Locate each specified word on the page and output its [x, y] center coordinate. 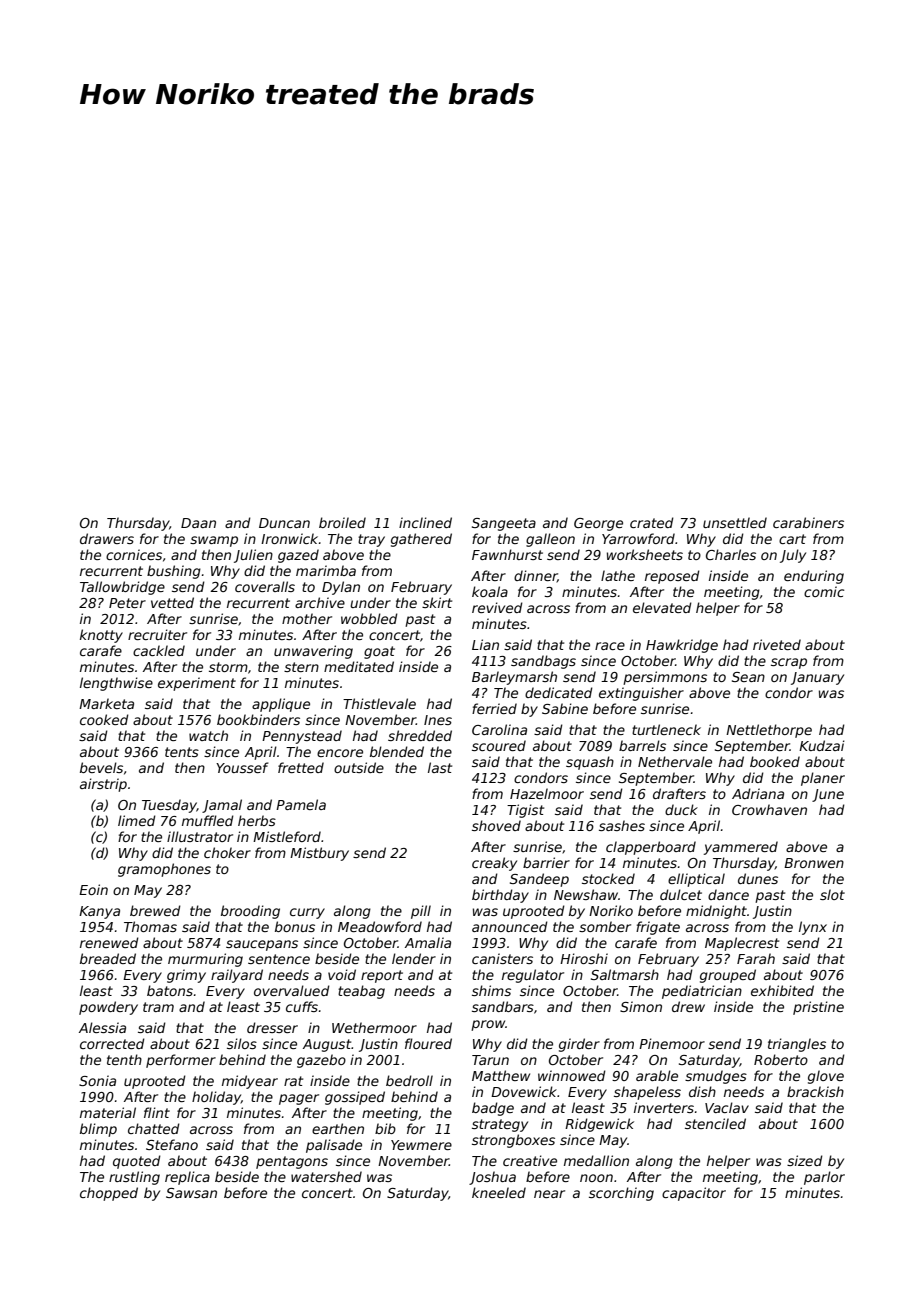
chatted [154, 1128]
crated [652, 522]
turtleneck [666, 729]
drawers [107, 538]
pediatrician [702, 992]
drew [688, 1006]
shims [491, 990]
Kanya [99, 912]
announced [510, 926]
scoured [499, 745]
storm [228, 667]
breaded [108, 958]
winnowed [572, 1075]
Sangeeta [504, 524]
